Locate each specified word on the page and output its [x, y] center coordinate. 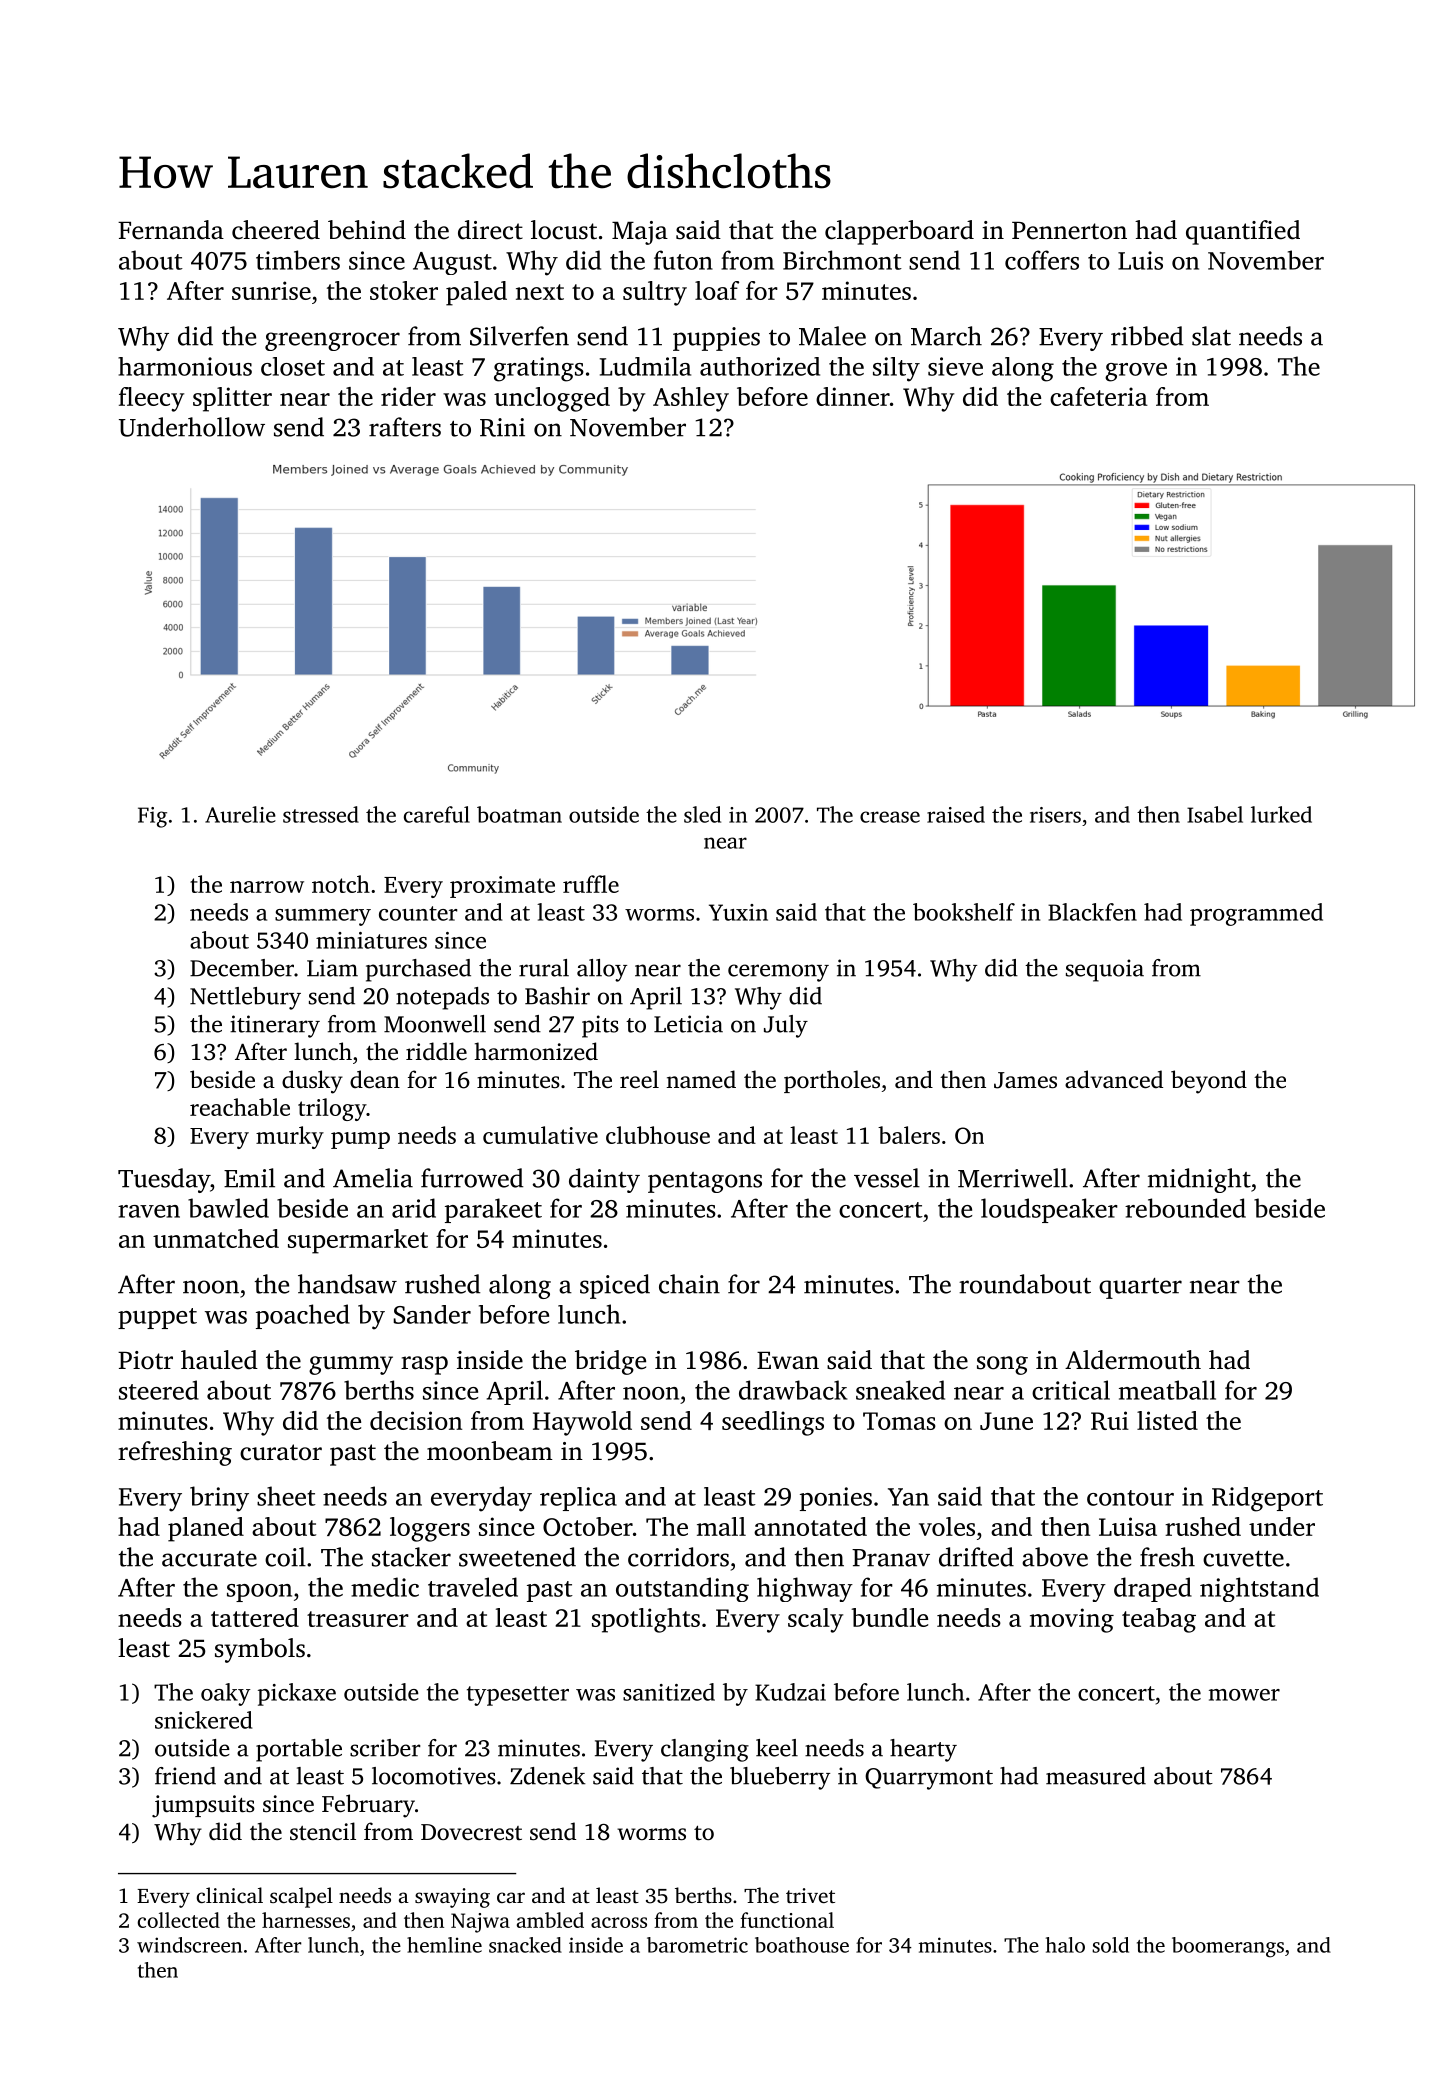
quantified [1243, 232]
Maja [640, 233]
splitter [232, 399]
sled [702, 814]
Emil [249, 1178]
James [1025, 1080]
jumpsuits [203, 1806]
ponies [836, 1499]
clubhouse [658, 1135]
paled [476, 293]
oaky [226, 1694]
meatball [1167, 1390]
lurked [1281, 814]
